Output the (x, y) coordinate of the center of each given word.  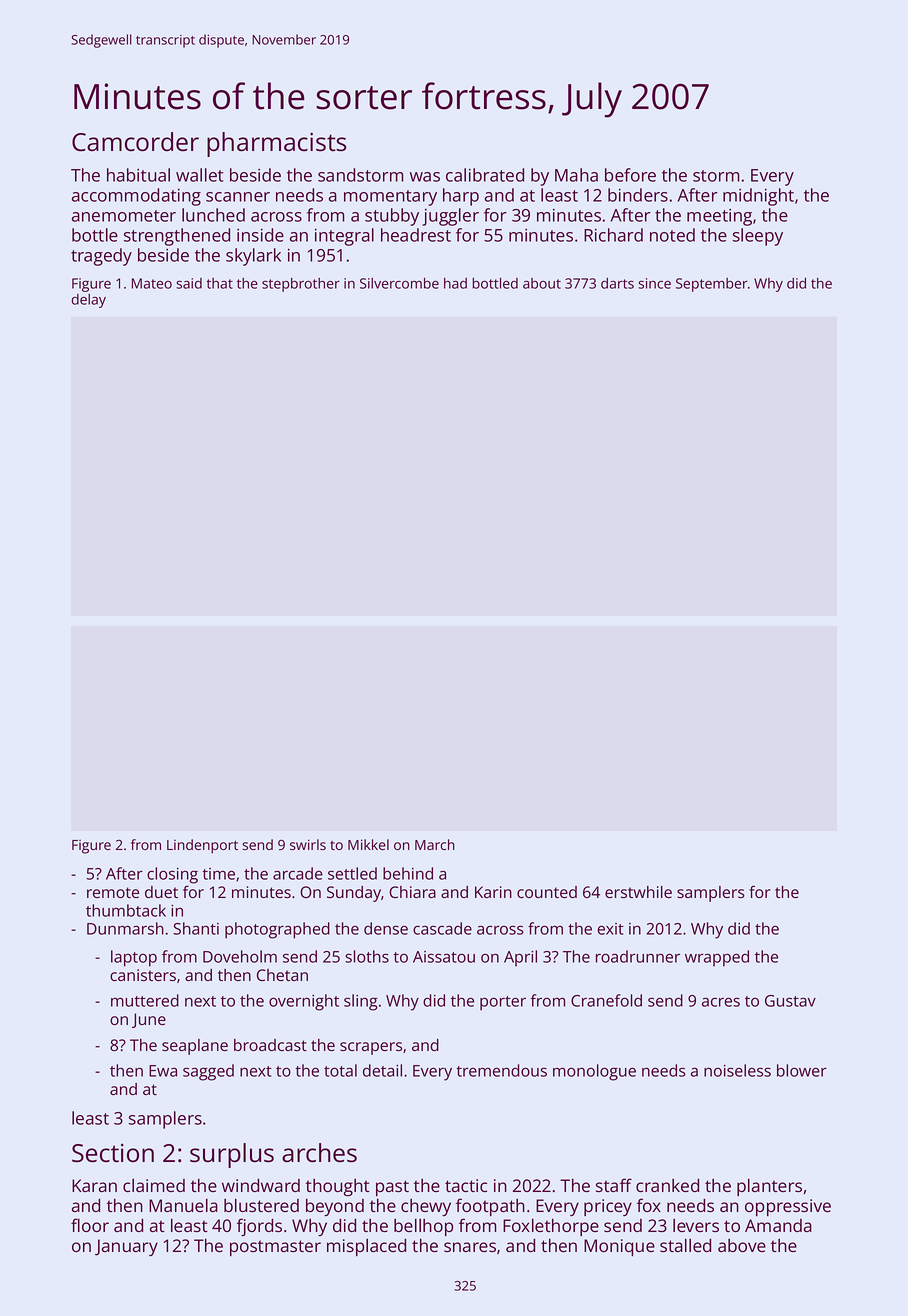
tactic (466, 1185)
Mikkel (368, 844)
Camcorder (135, 141)
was (425, 177)
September (712, 285)
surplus (232, 1155)
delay (88, 301)
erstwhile (638, 892)
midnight (758, 197)
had (455, 283)
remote (113, 892)
